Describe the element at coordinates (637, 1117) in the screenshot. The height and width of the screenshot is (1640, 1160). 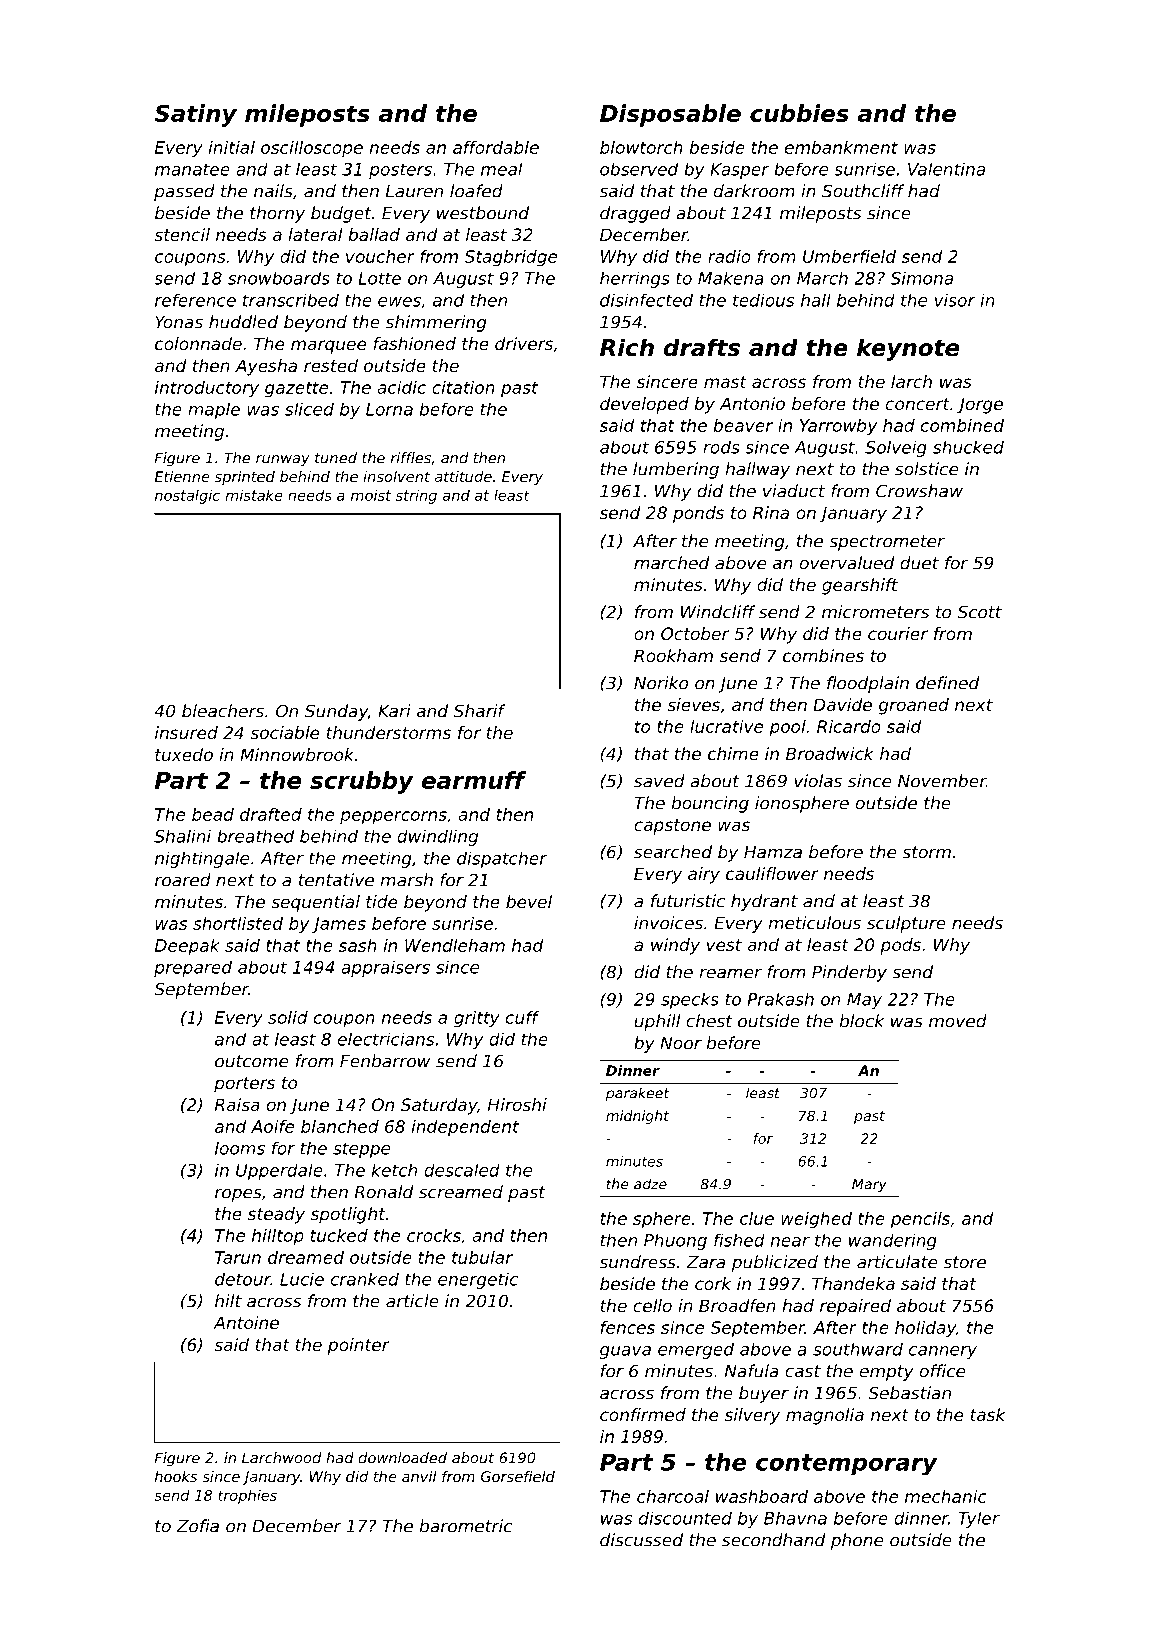
I see `midnight` at that location.
